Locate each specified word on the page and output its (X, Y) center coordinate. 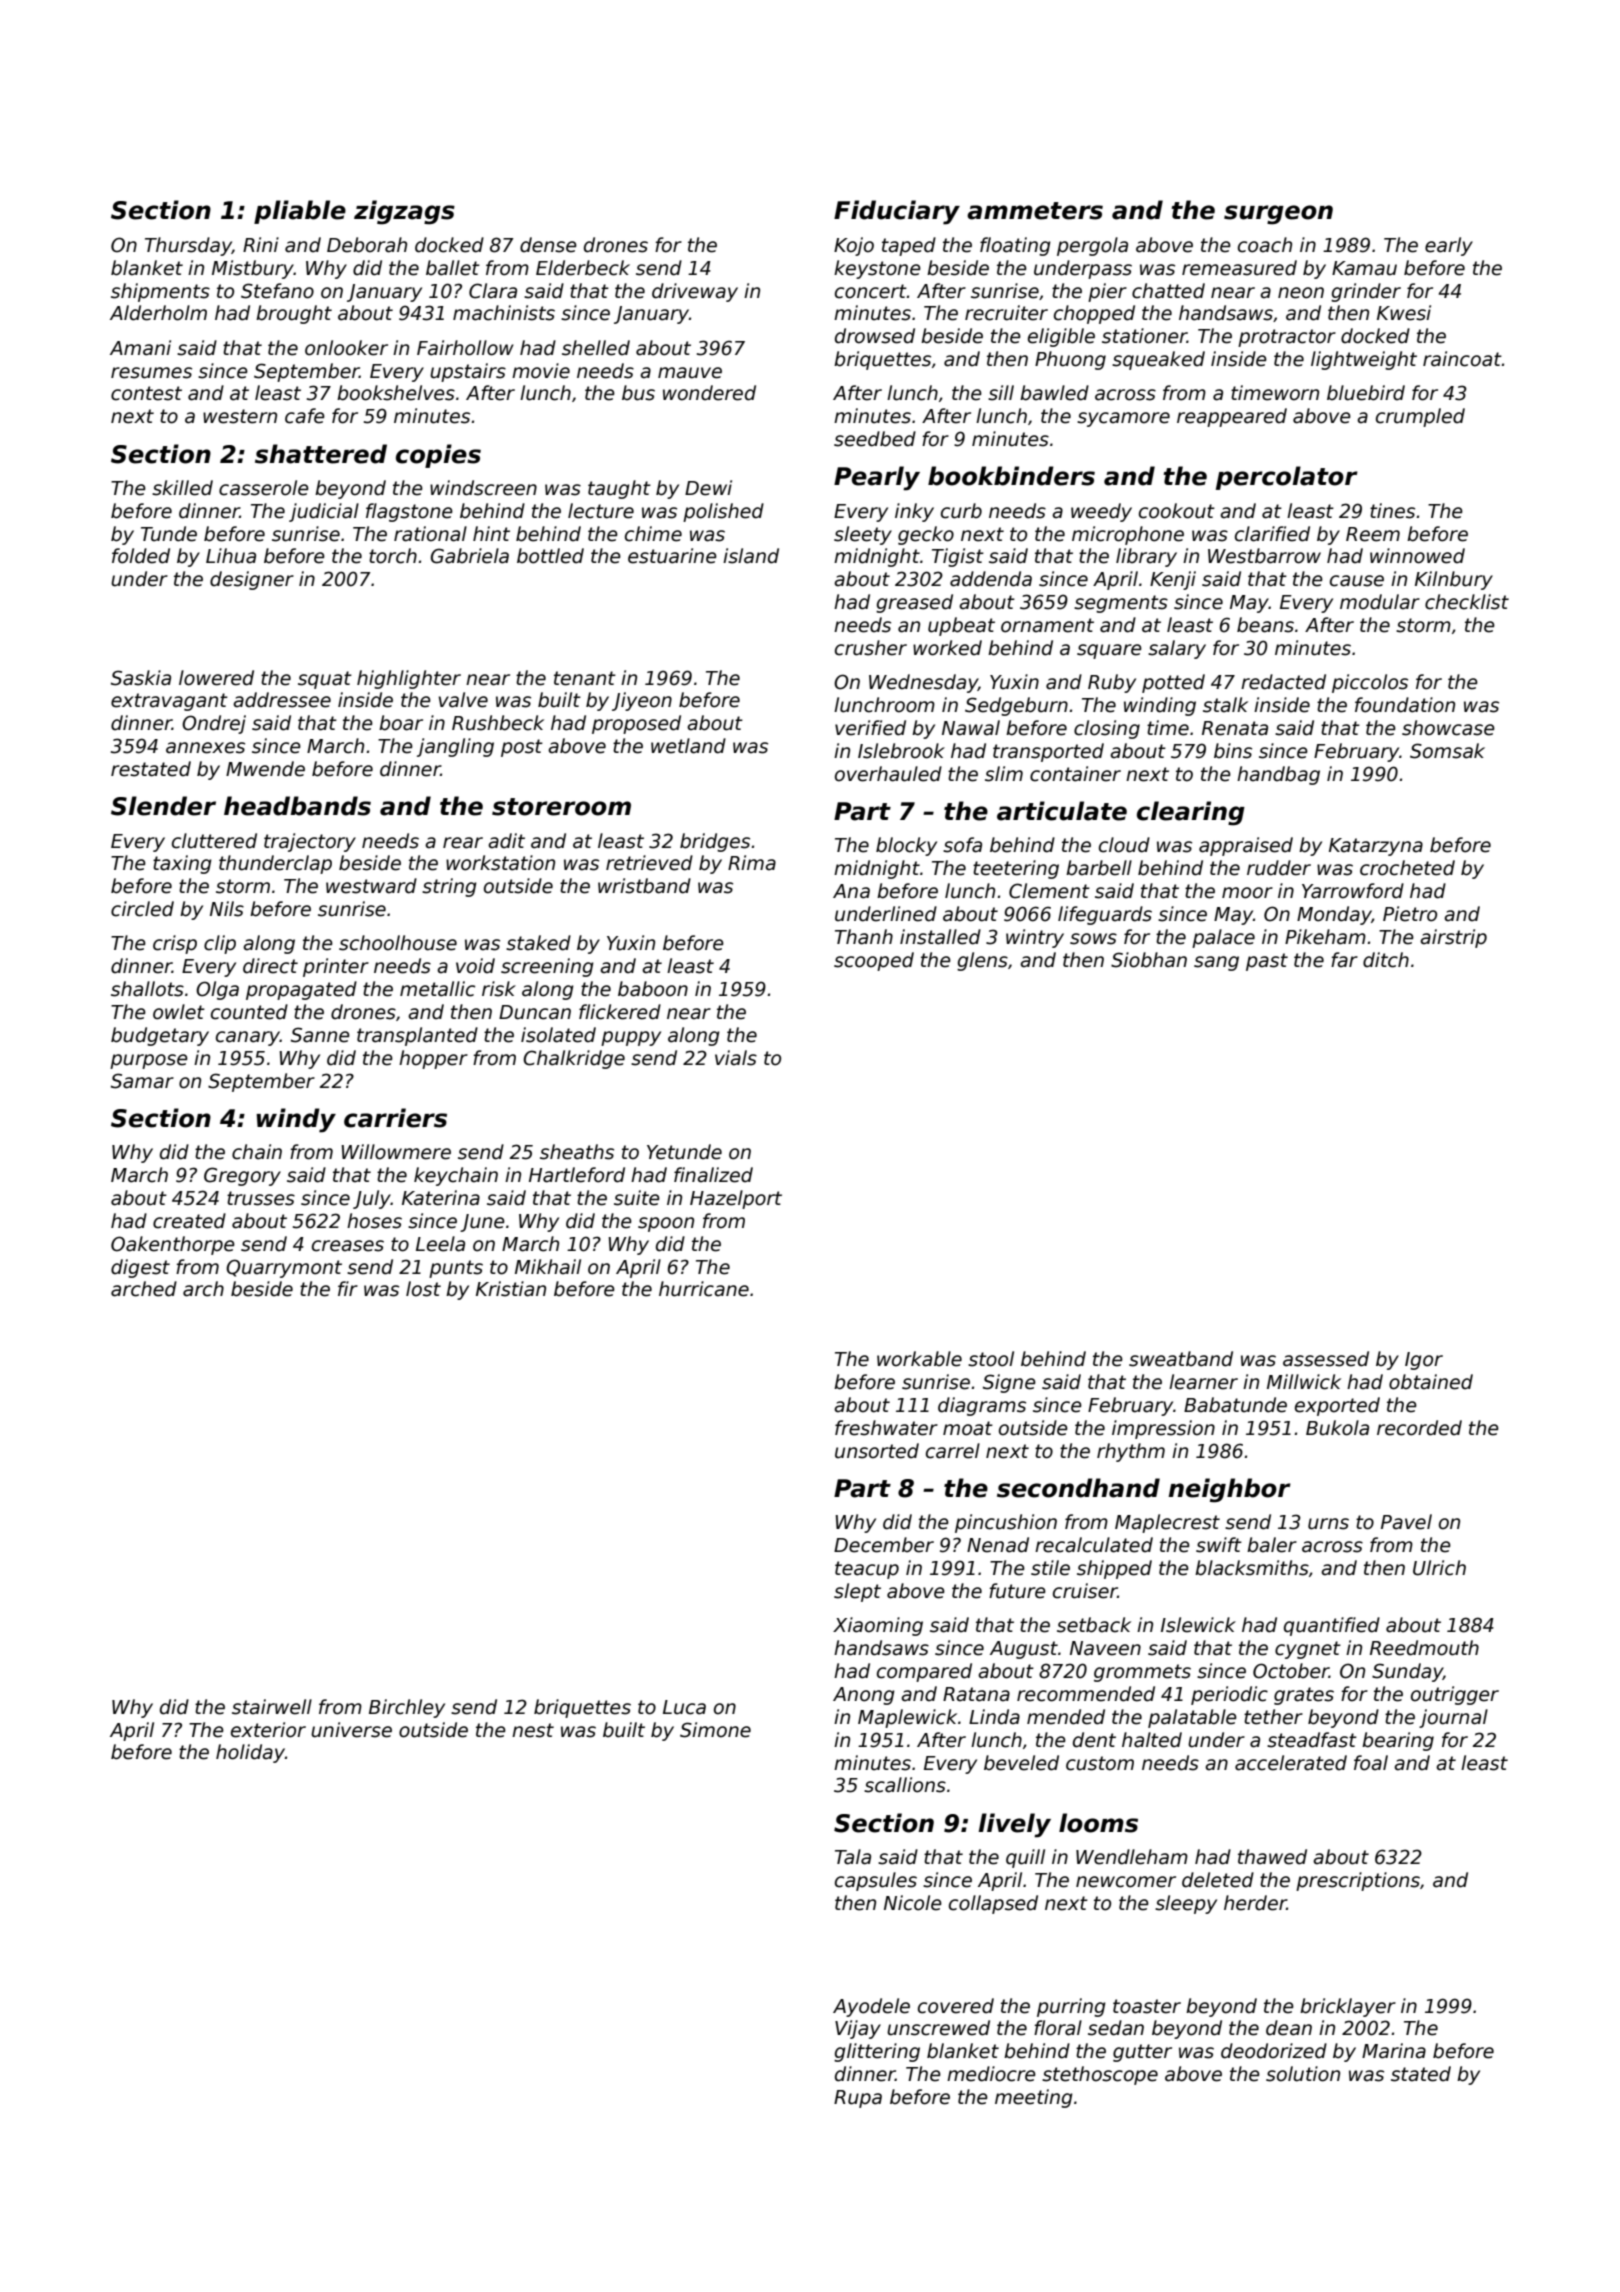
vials (736, 1058)
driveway (695, 292)
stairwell (272, 1707)
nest (533, 1730)
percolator (1287, 478)
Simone (715, 1730)
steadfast (1312, 1740)
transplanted (417, 1036)
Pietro (1410, 914)
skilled (182, 488)
